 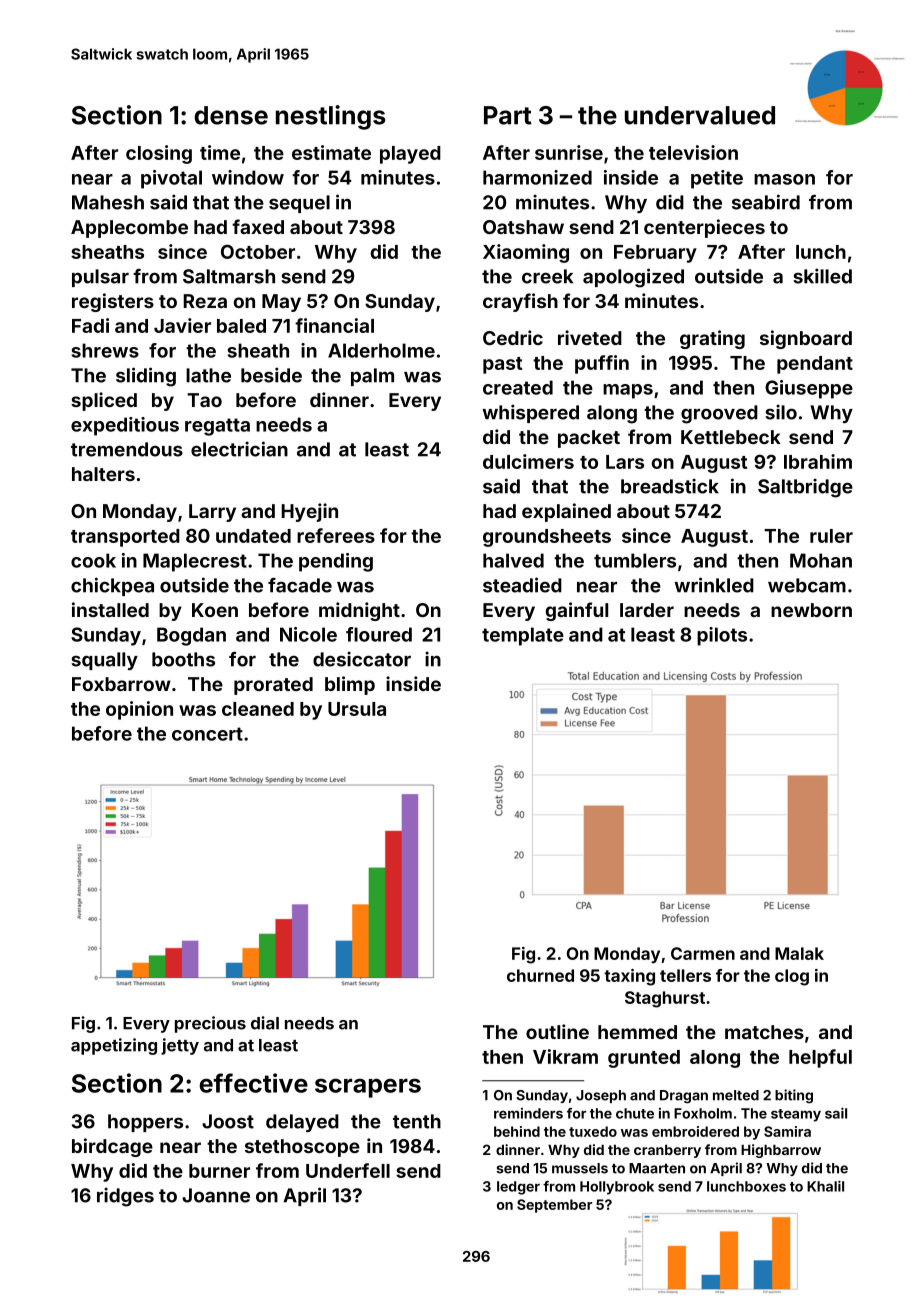 What do you see at coordinates (540, 975) in the screenshot?
I see `churned` at bounding box center [540, 975].
